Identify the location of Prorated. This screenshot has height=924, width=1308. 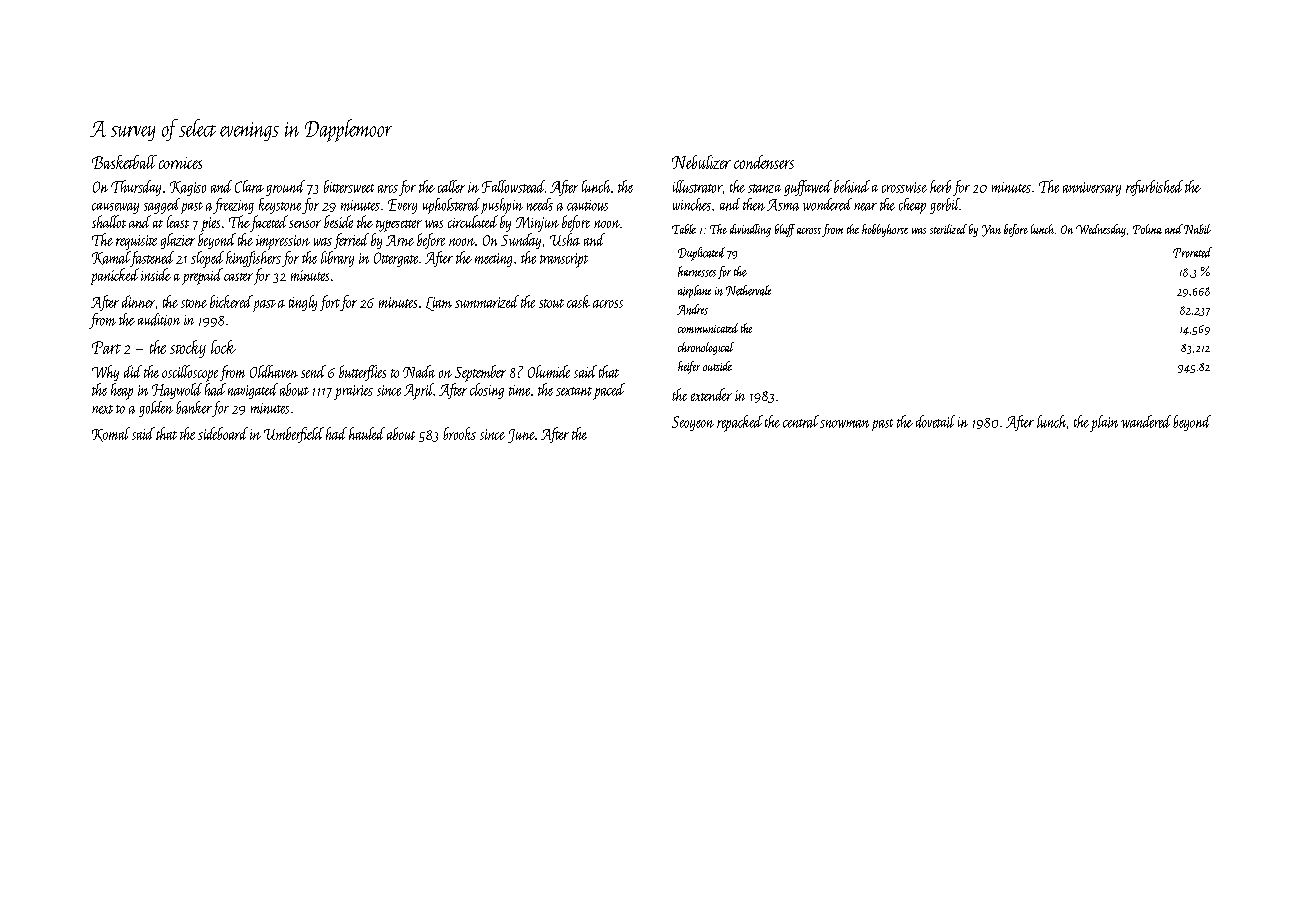
(1192, 252).
